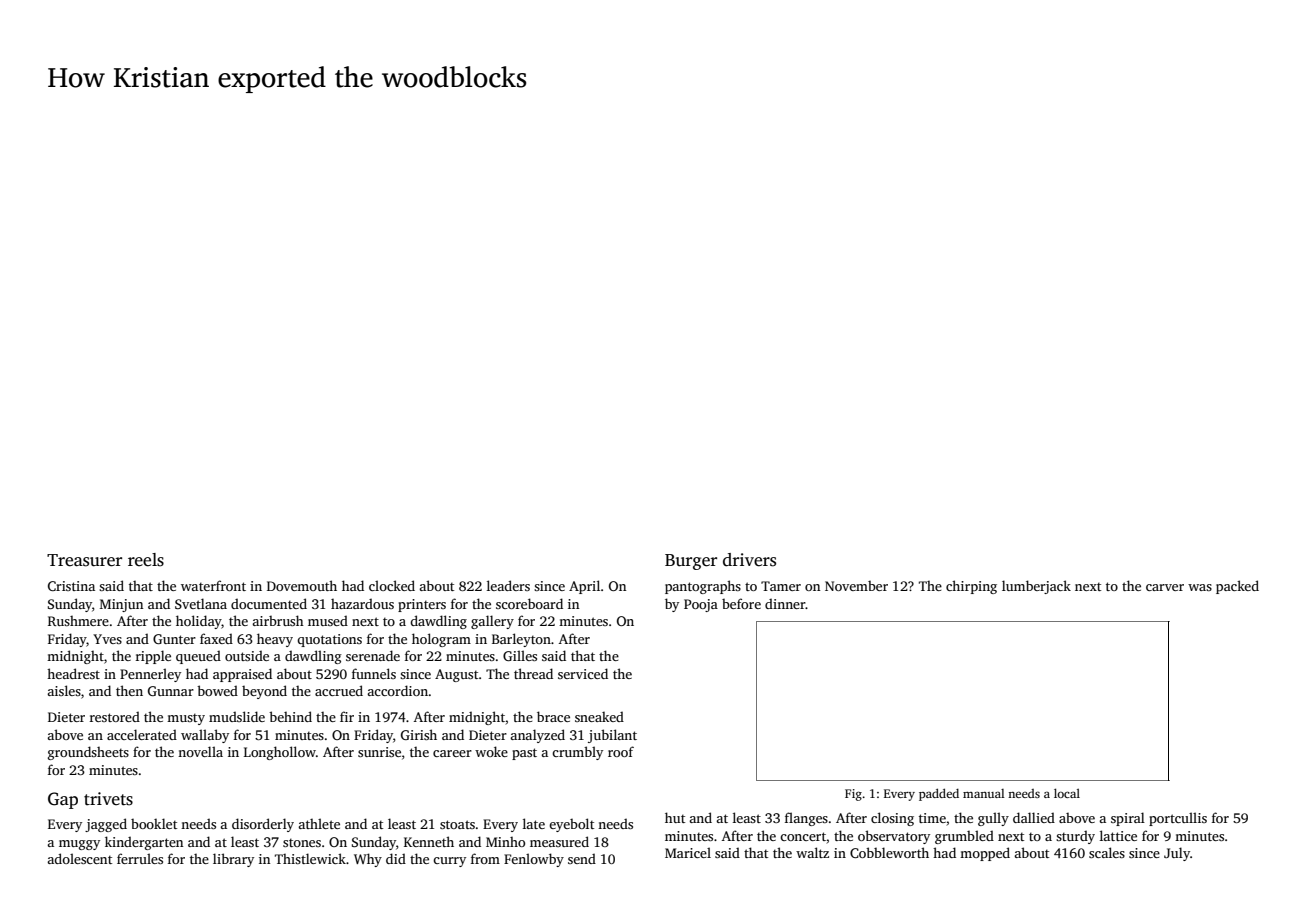 This screenshot has height=924, width=1308. What do you see at coordinates (146, 560) in the screenshot?
I see `reels` at bounding box center [146, 560].
